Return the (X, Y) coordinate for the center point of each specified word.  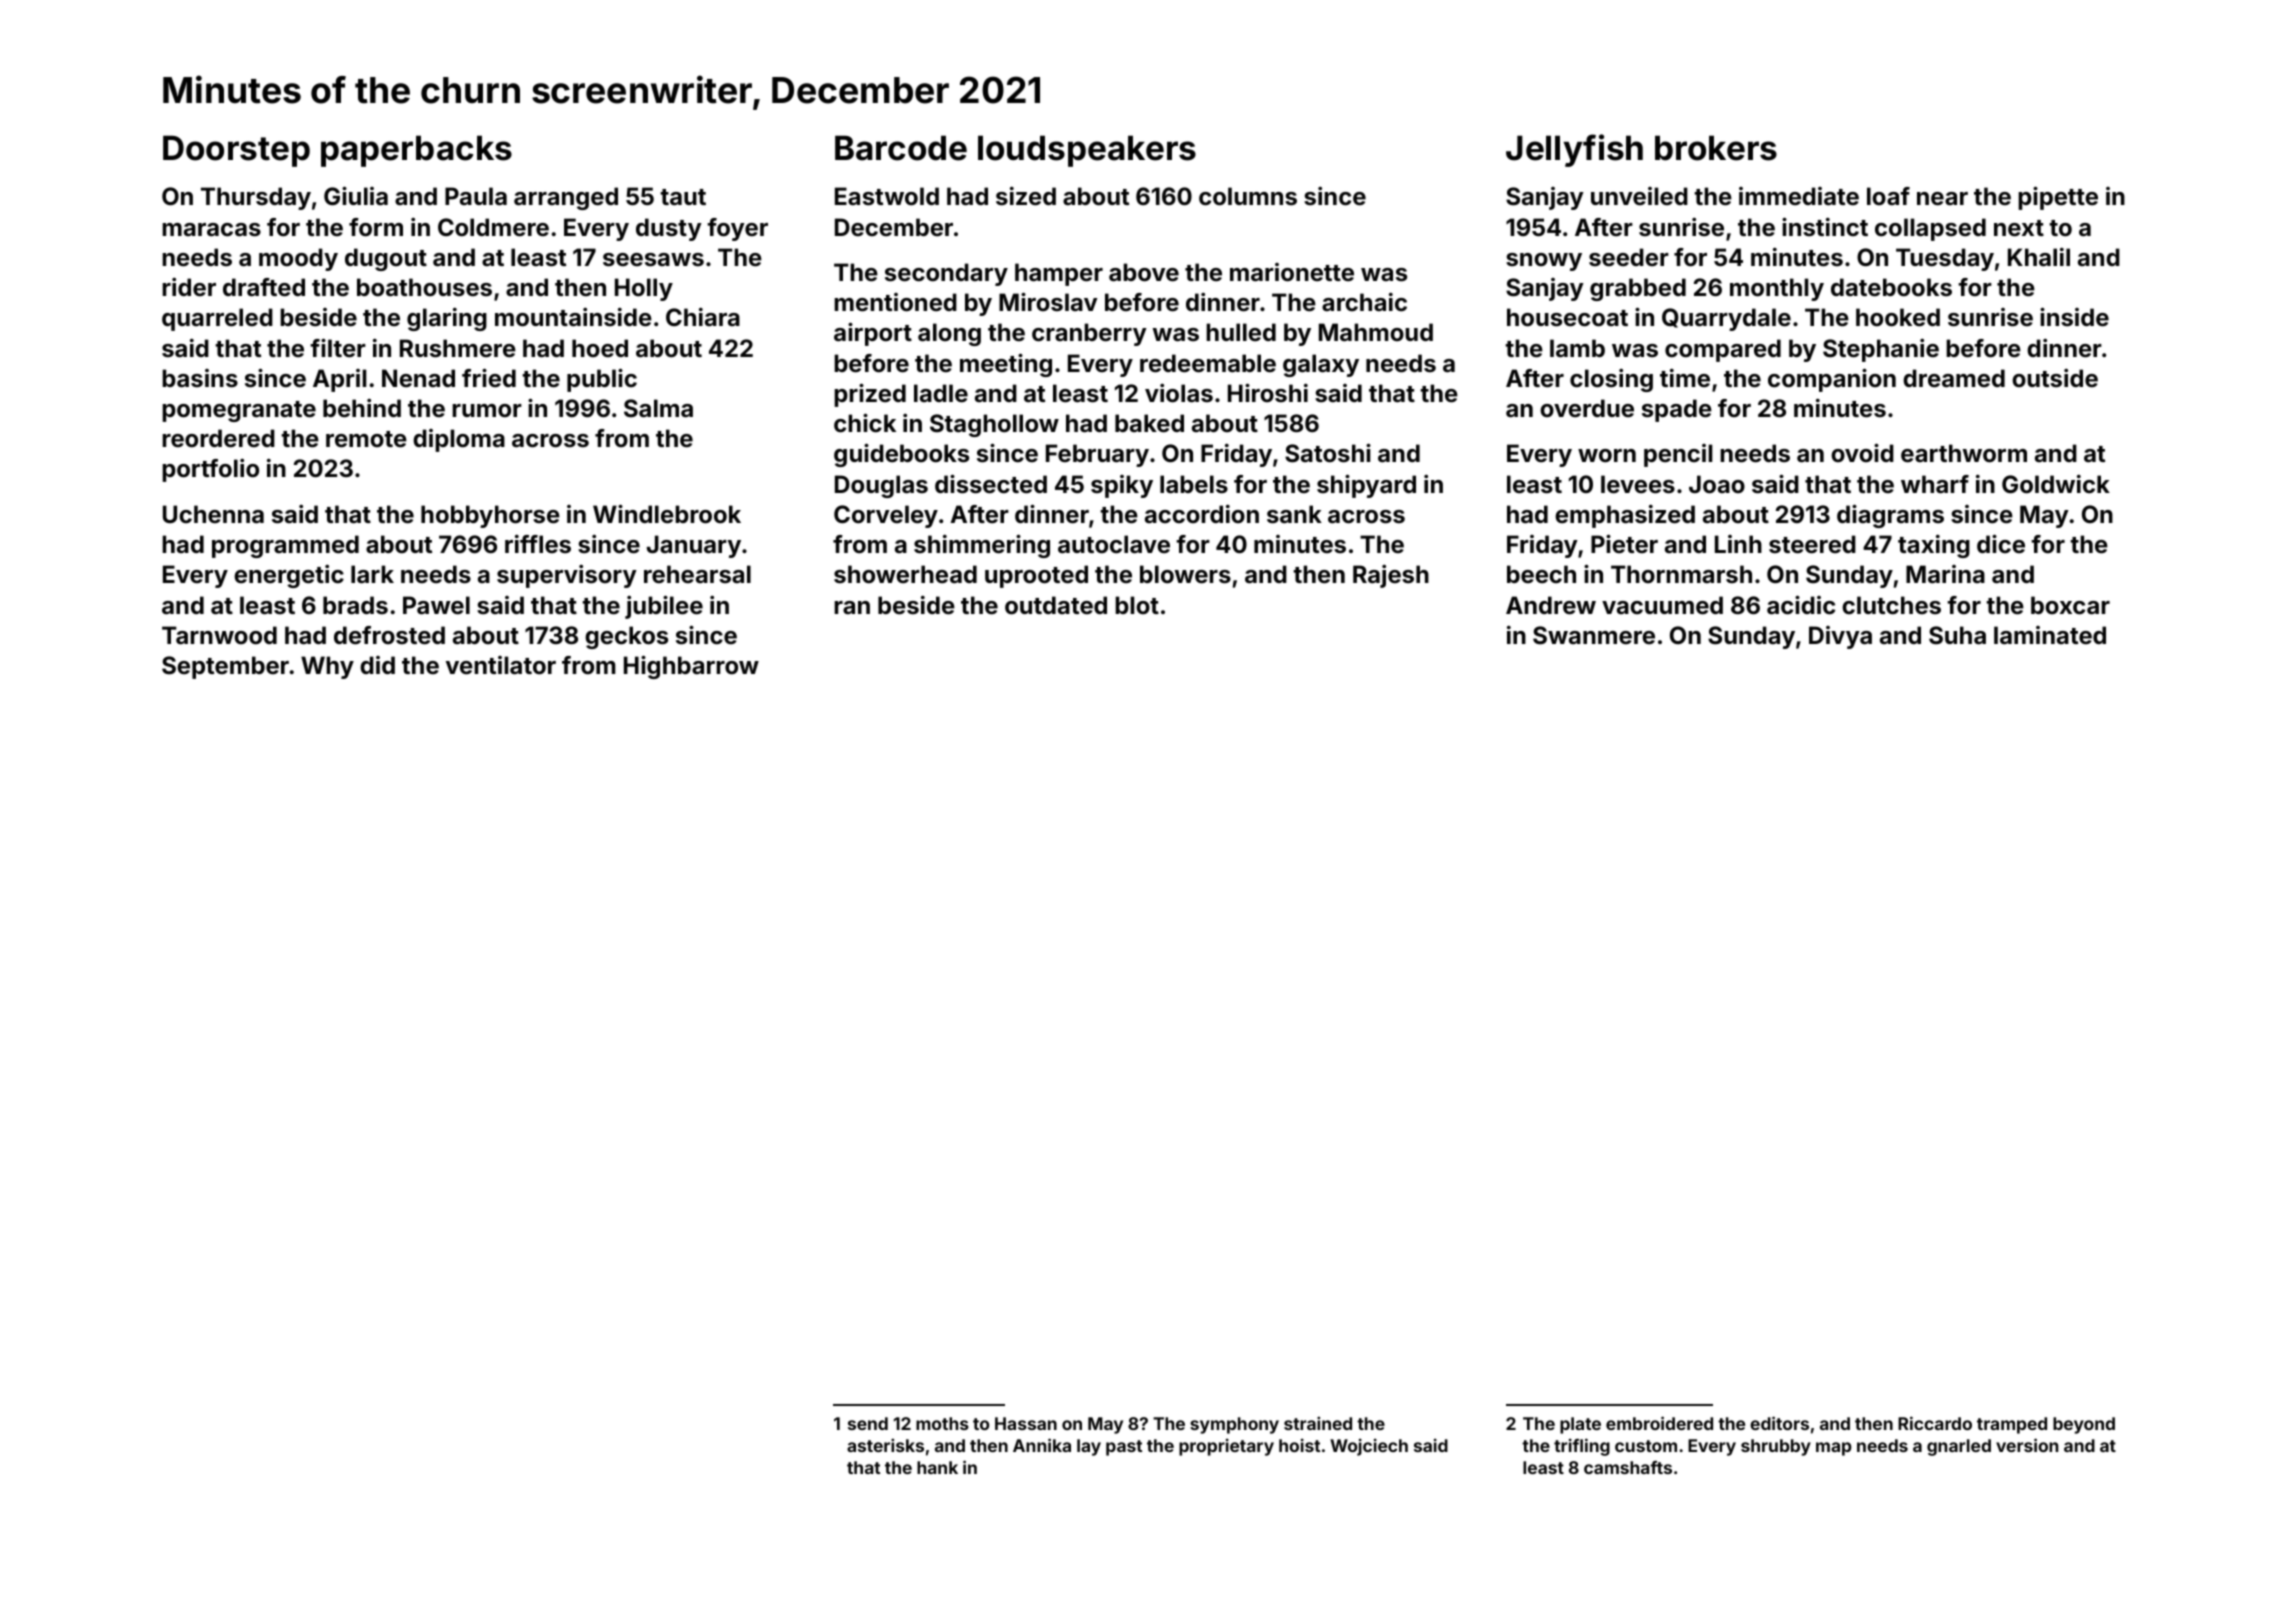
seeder (1629, 257)
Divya (1840, 637)
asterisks (885, 1445)
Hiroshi (1268, 393)
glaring (447, 319)
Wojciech (1369, 1447)
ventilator (501, 665)
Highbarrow (691, 667)
